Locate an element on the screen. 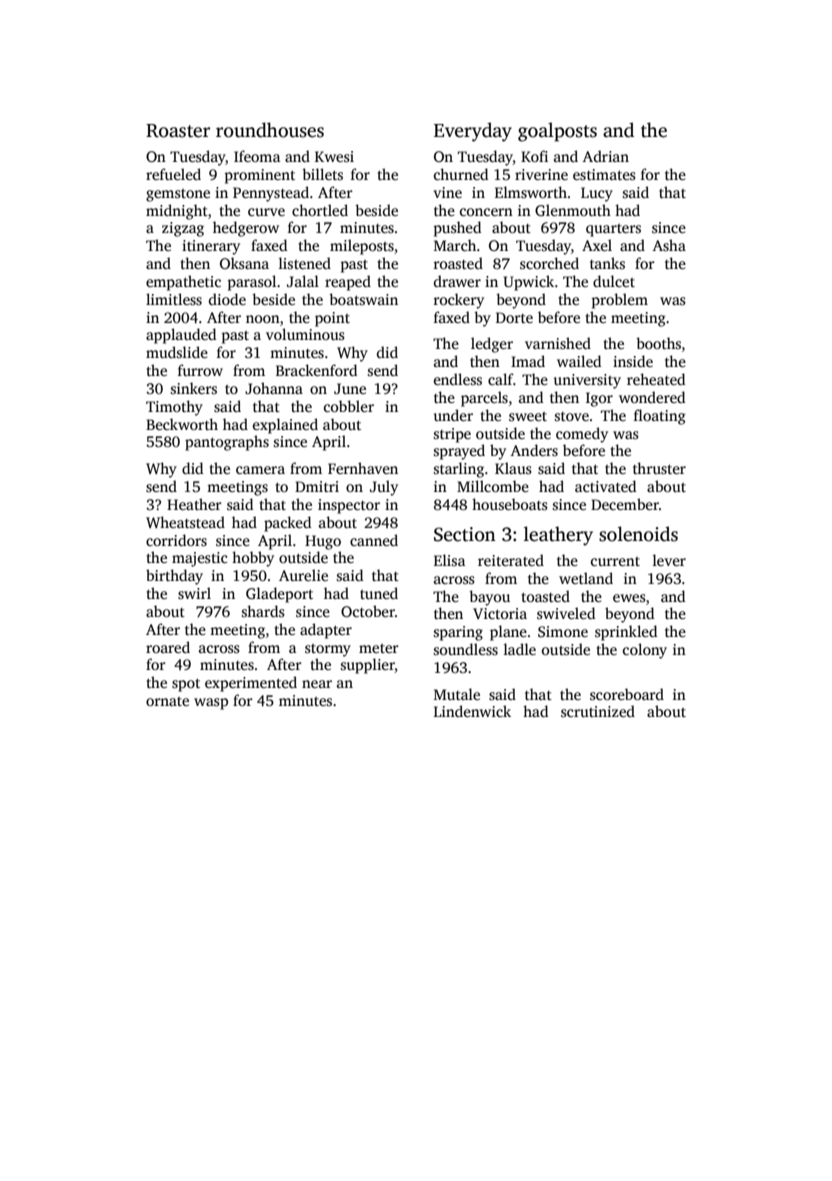  inside is located at coordinates (633, 361).
